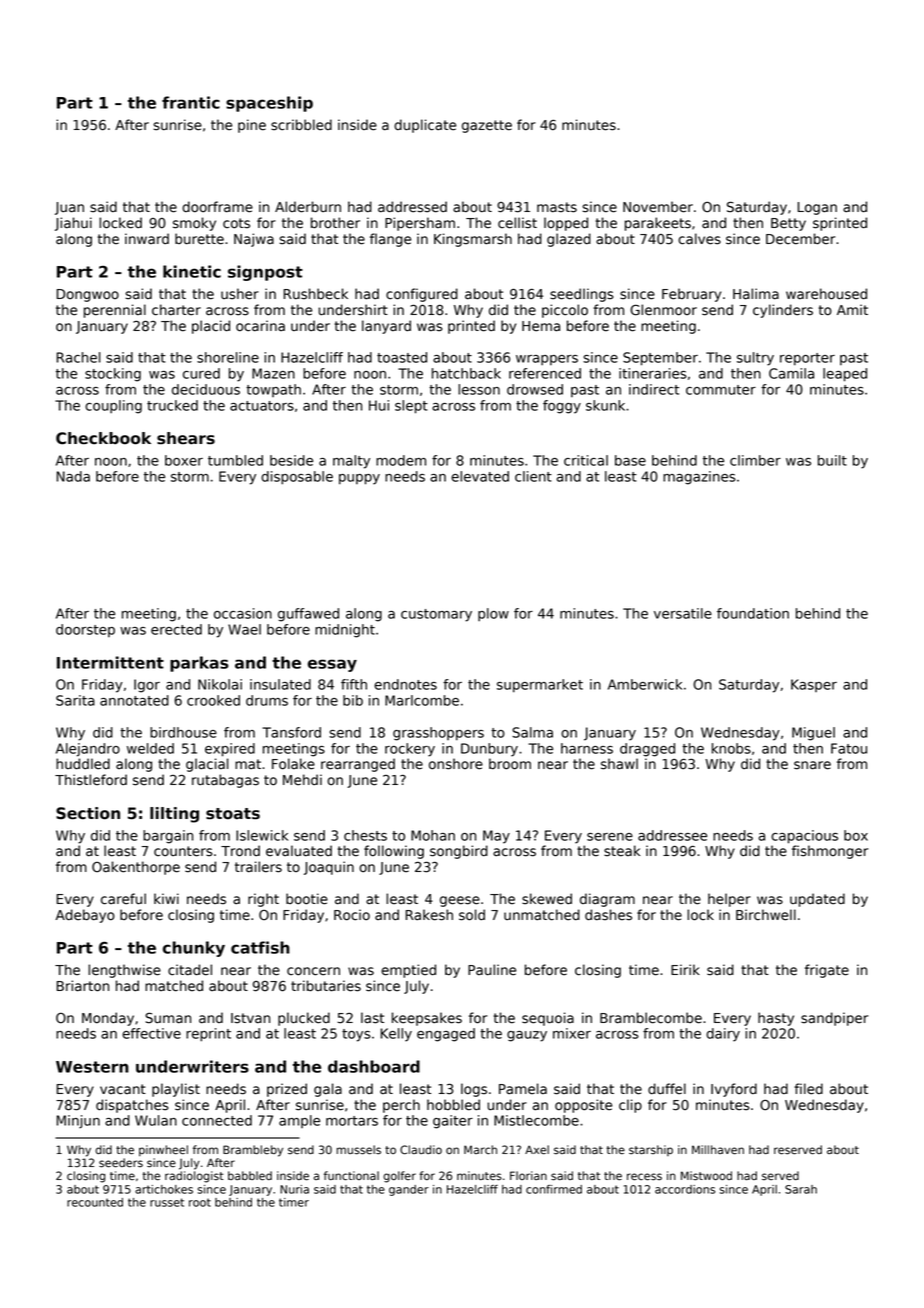 This screenshot has height=1308, width=924. What do you see at coordinates (817, 208) in the screenshot?
I see `Logan` at bounding box center [817, 208].
